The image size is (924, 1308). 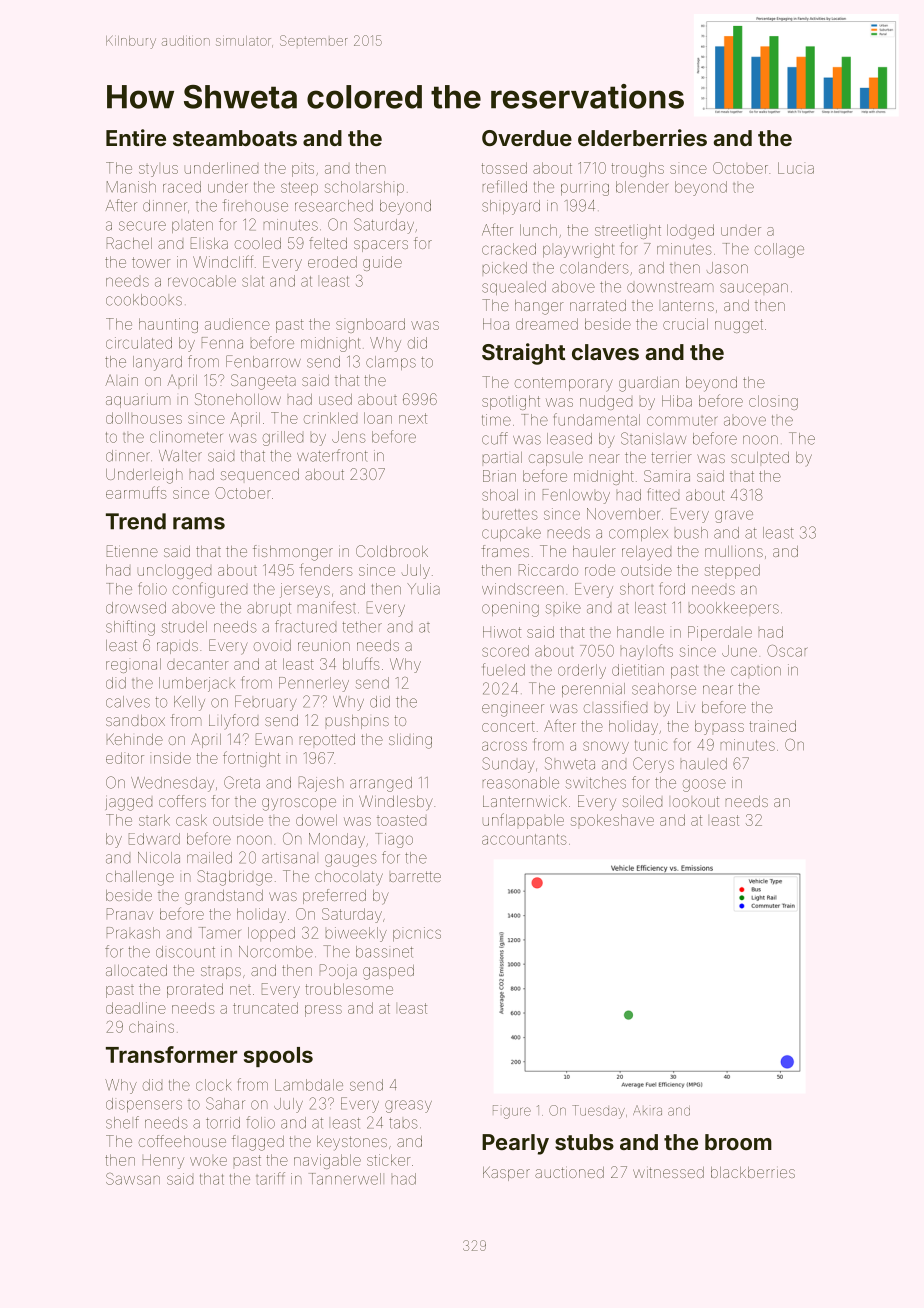 What do you see at coordinates (523, 821) in the screenshot?
I see `unflappable` at bounding box center [523, 821].
